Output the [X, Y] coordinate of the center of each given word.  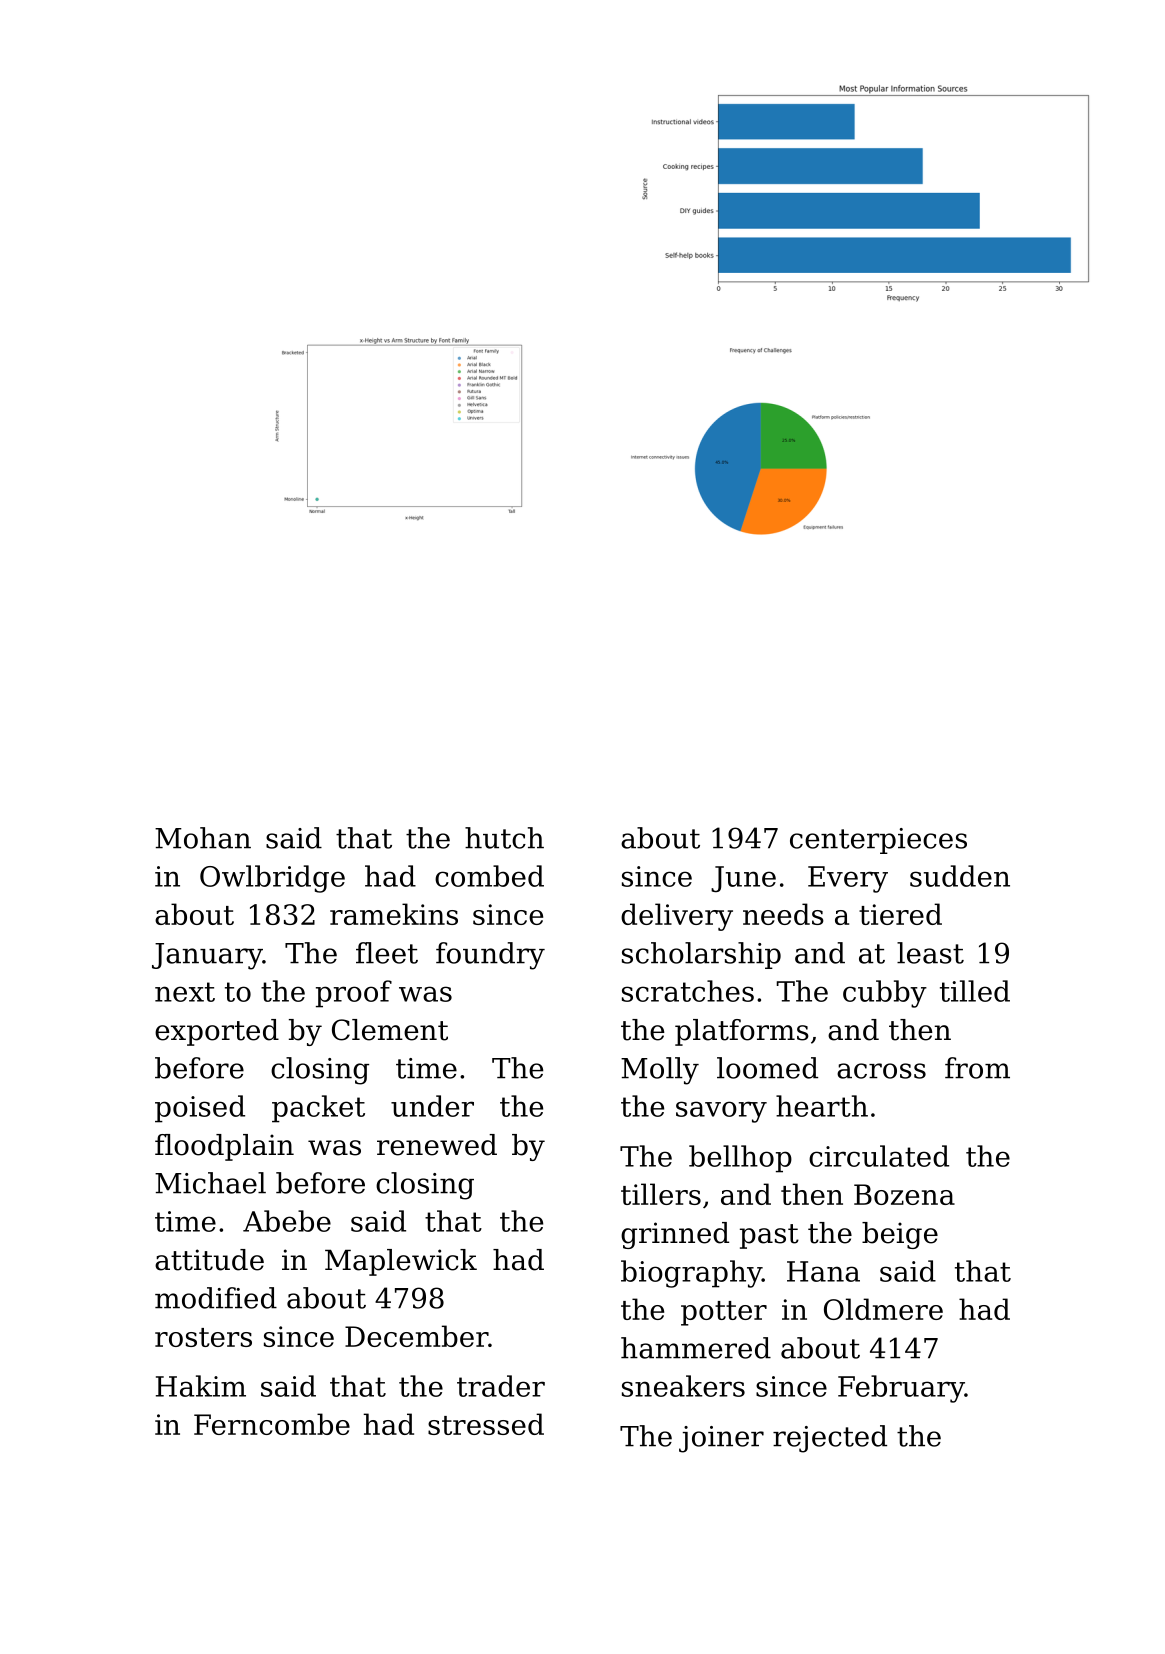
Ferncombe [272, 1424]
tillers [661, 1194]
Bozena [904, 1194]
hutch [504, 838]
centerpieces [878, 841]
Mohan [203, 838]
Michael [210, 1183]
